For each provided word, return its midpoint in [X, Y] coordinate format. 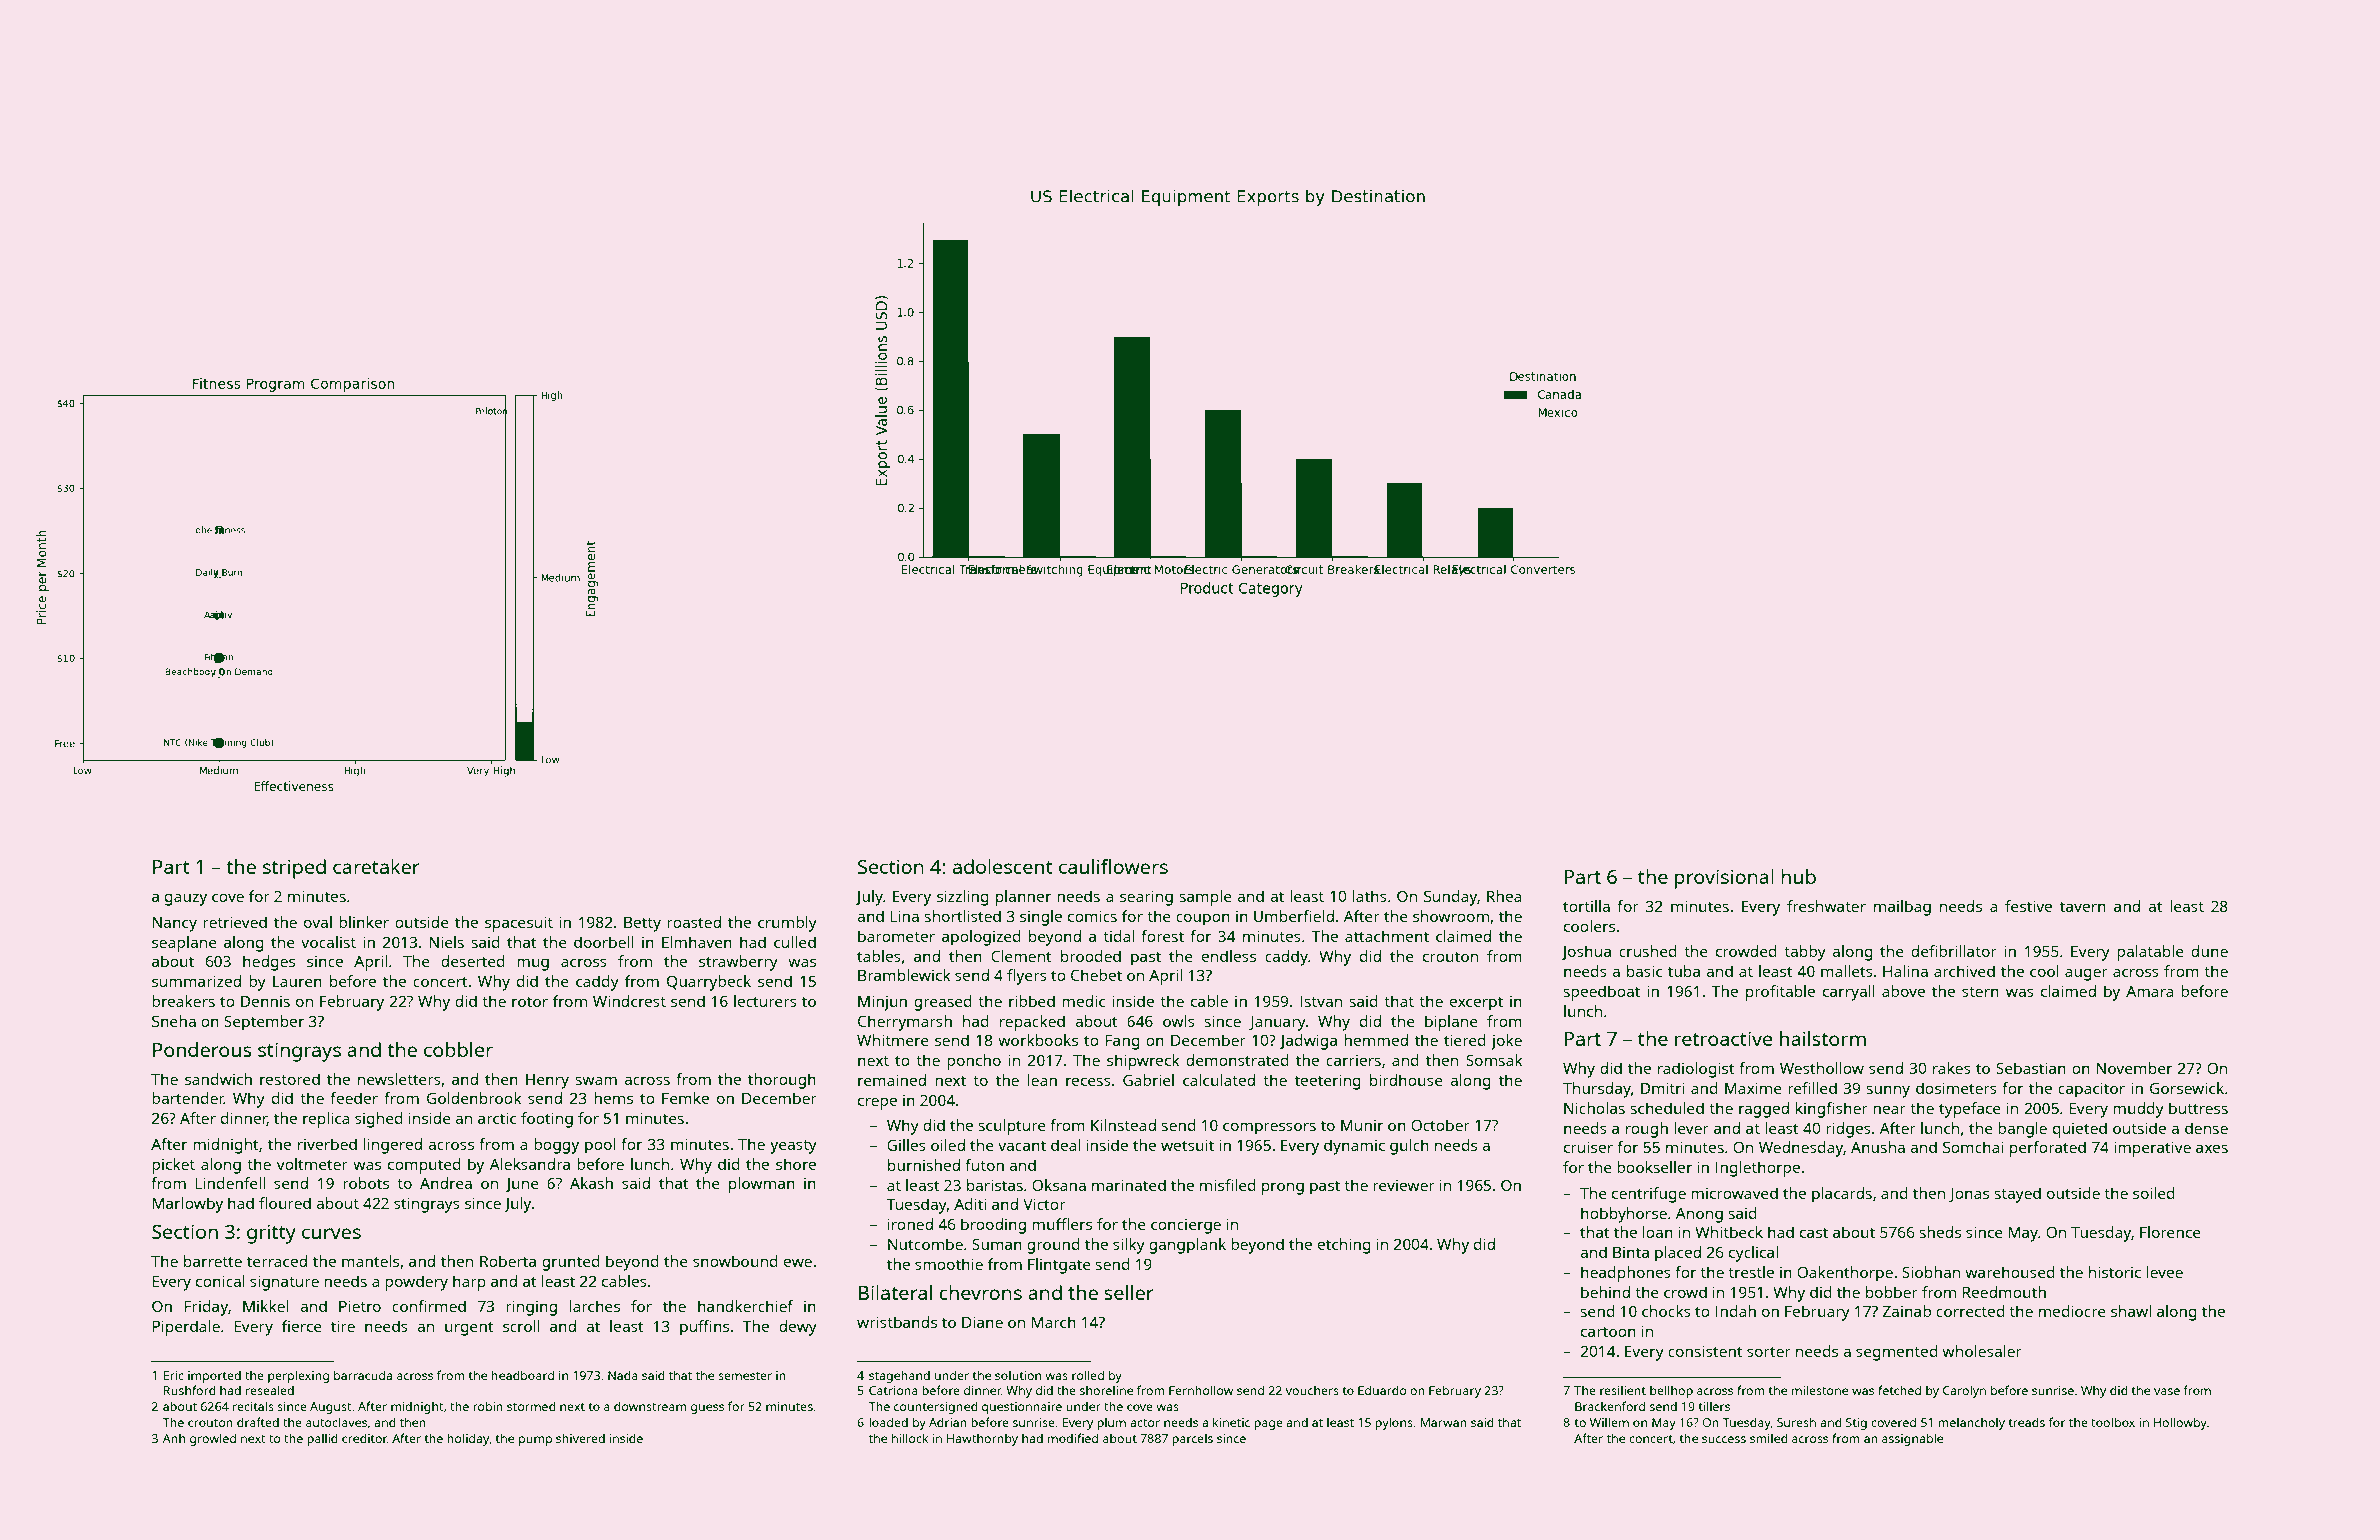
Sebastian [2031, 1068]
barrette [213, 1261]
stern [1980, 992]
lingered [393, 1146]
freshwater [1826, 906]
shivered [580, 1438]
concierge [1186, 1226]
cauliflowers [1113, 866]
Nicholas [1594, 1108]
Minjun [882, 1003]
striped [294, 869]
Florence [2170, 1232]
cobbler [458, 1049]
